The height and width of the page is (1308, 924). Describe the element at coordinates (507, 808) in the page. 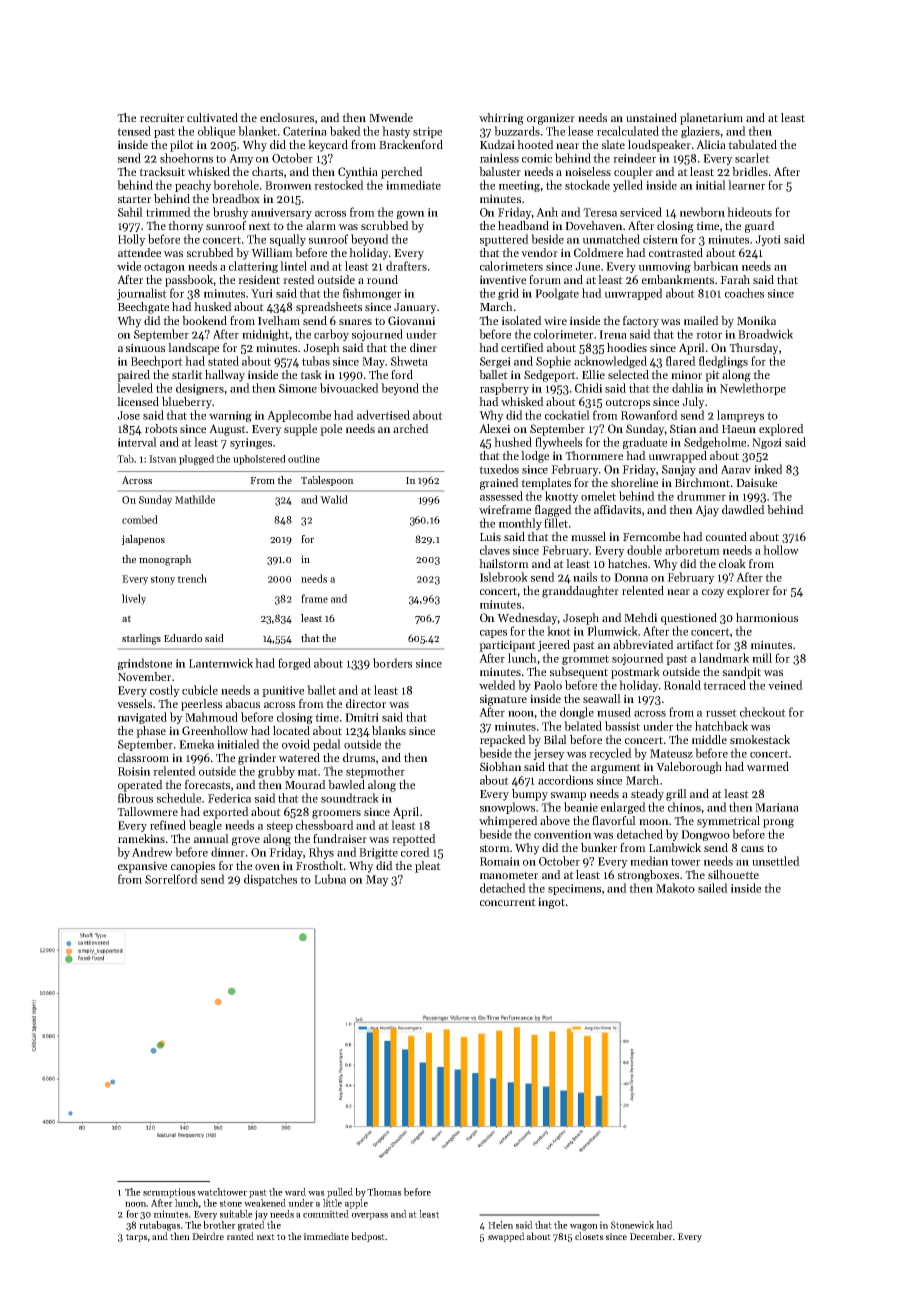

I see `snowplows` at that location.
